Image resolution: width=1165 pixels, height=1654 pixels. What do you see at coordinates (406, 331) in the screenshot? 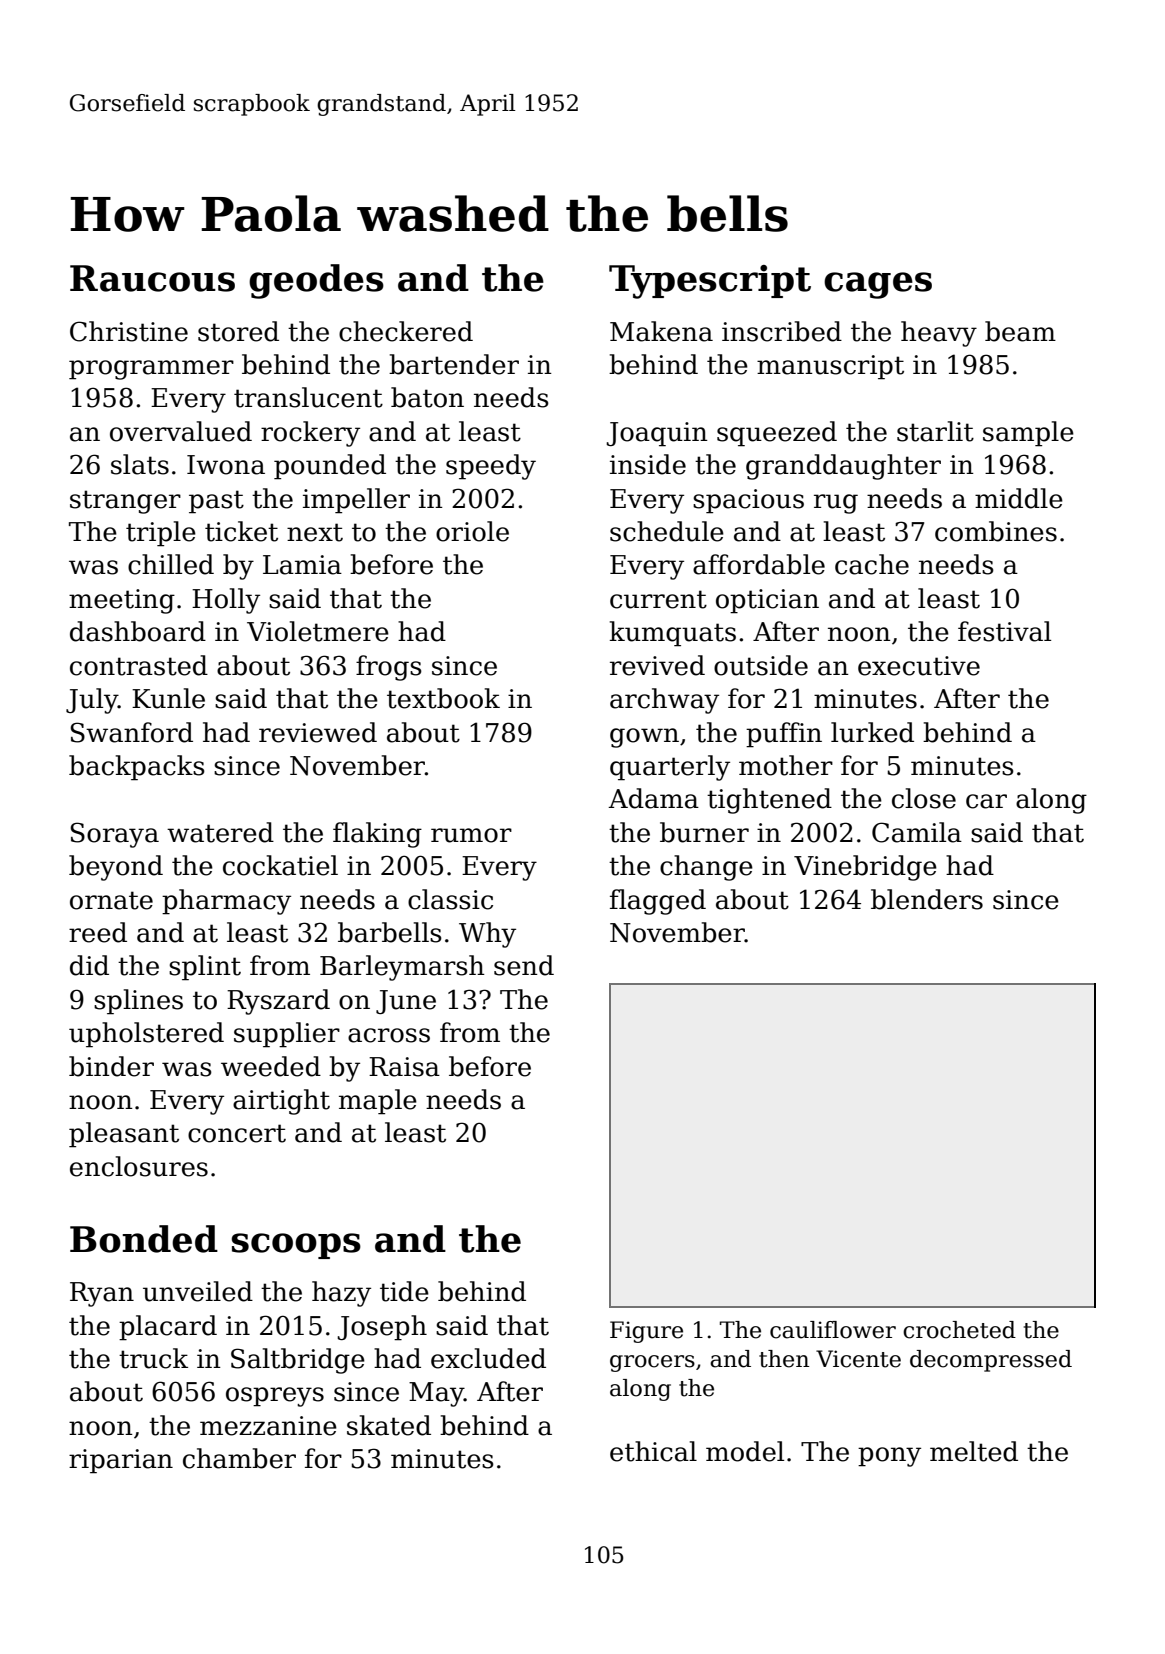
I see `checkered` at bounding box center [406, 331].
